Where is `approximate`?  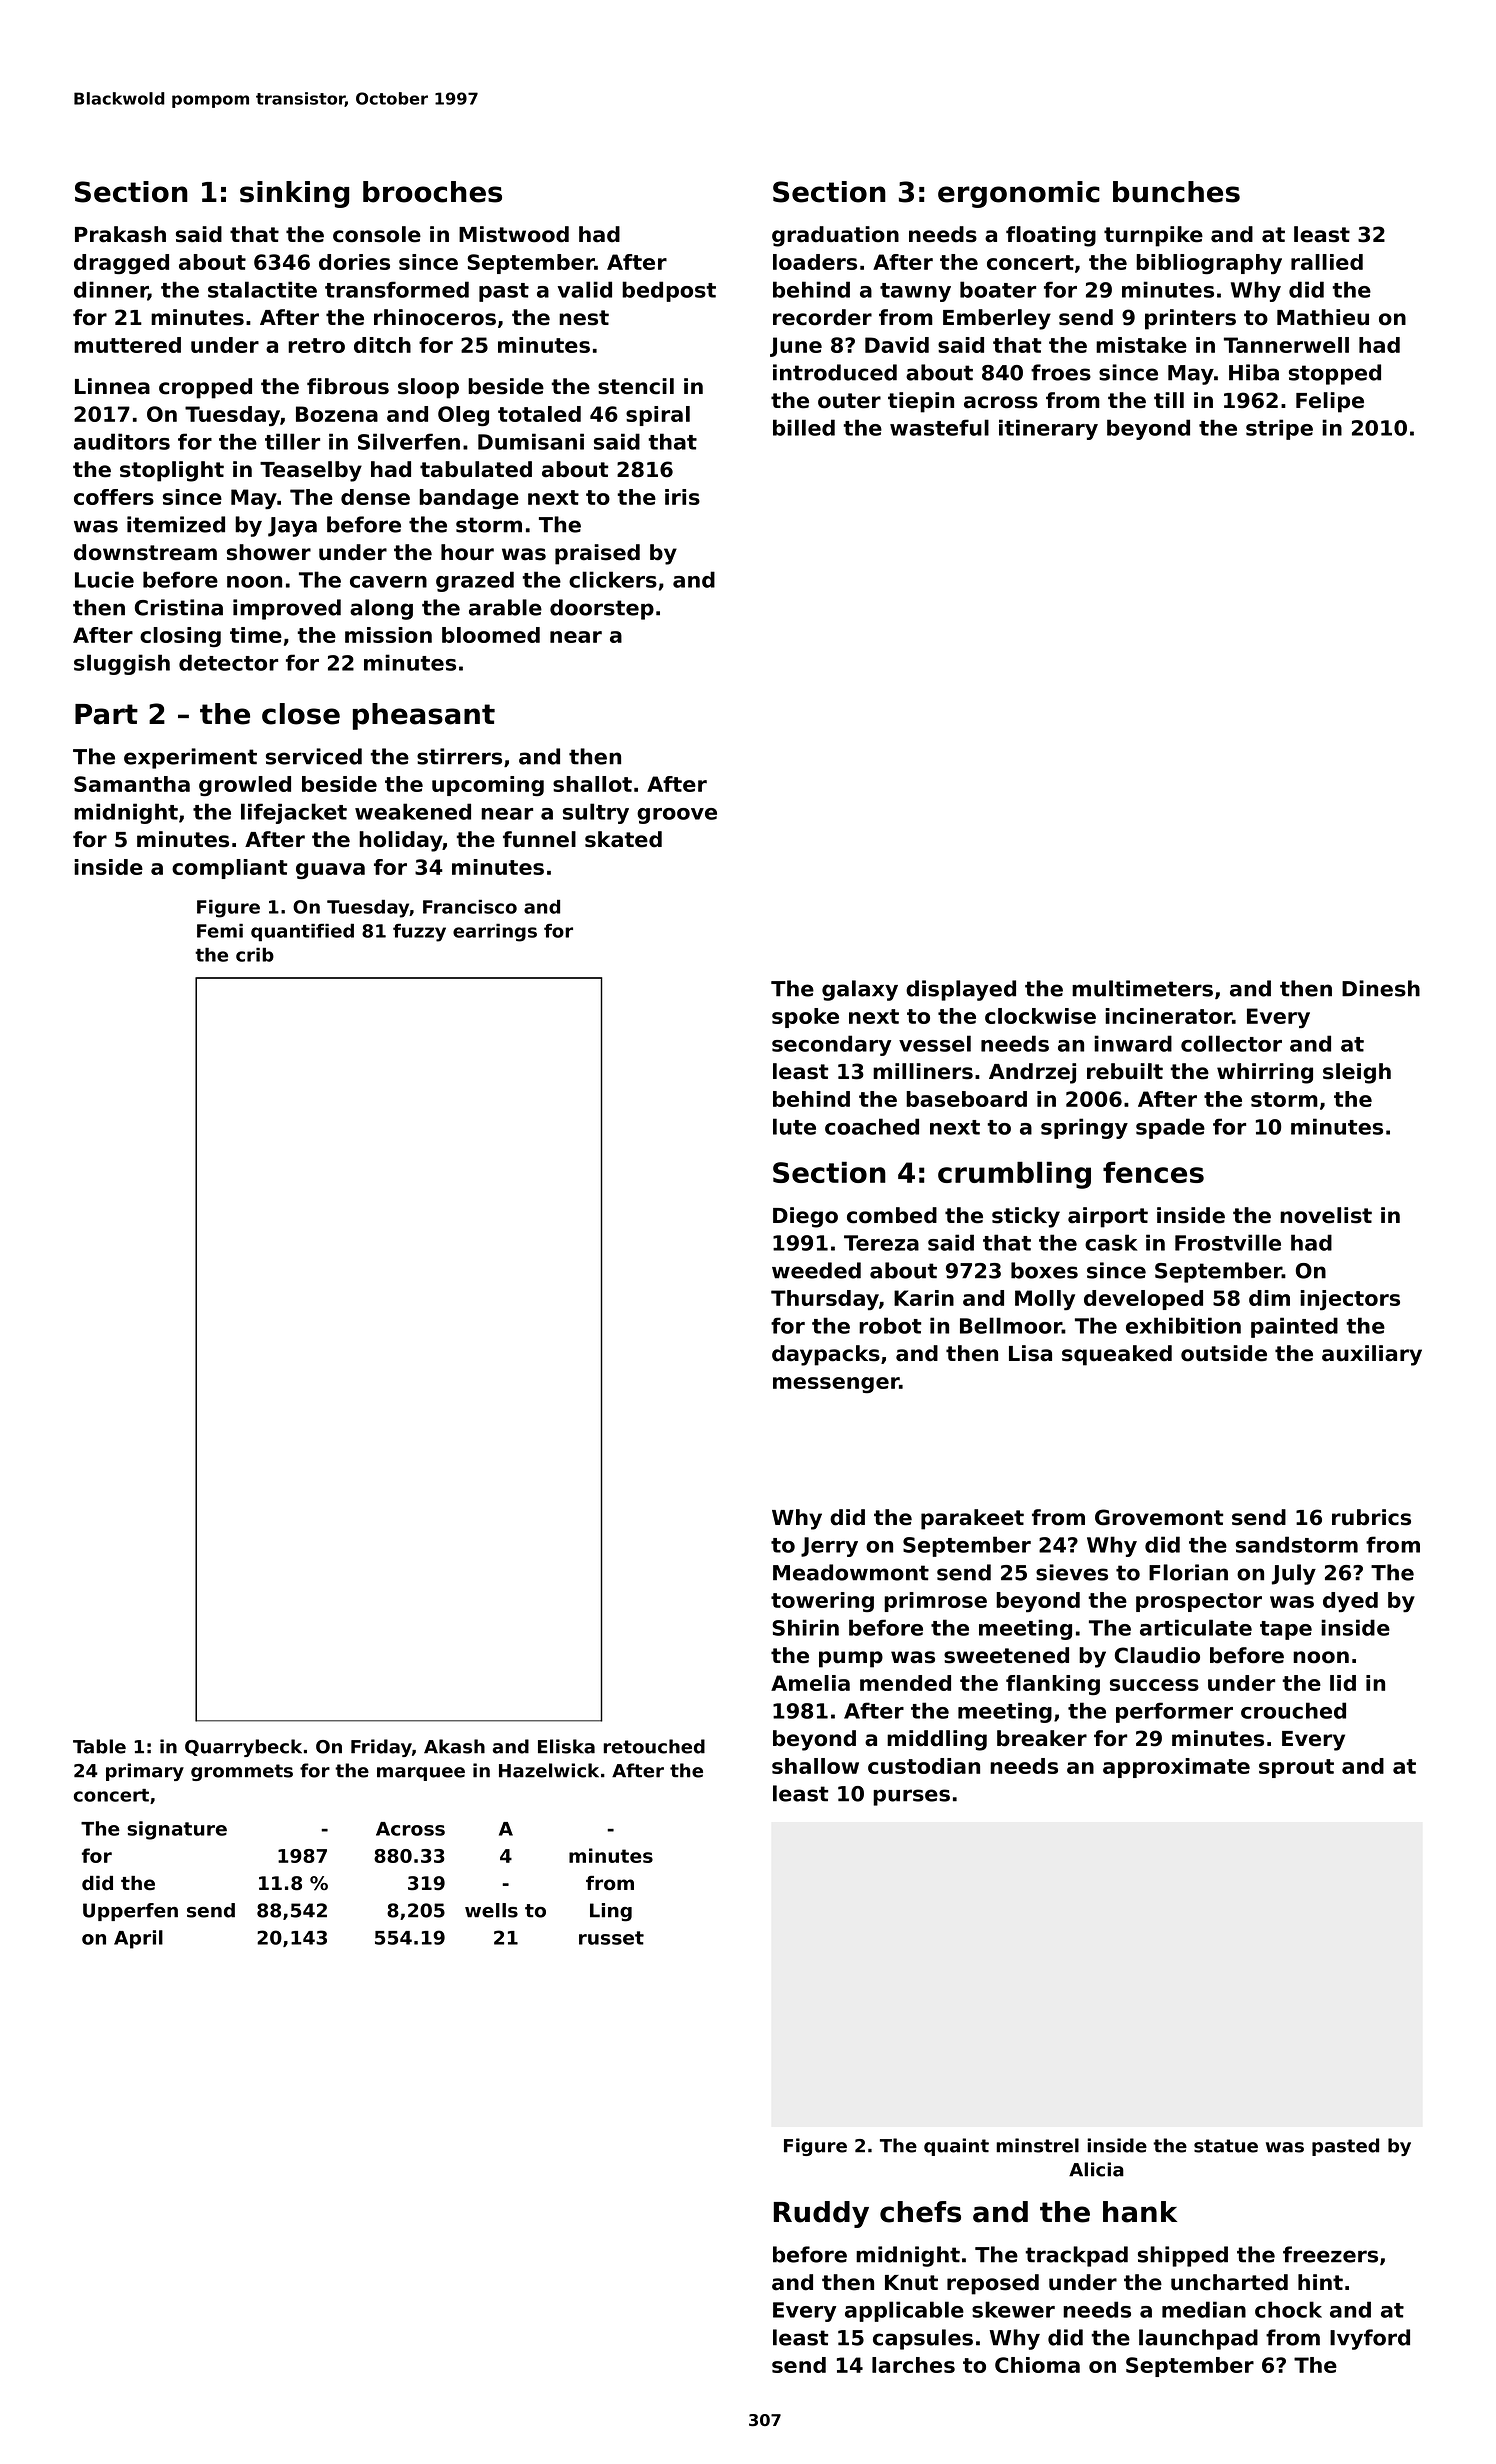 approximate is located at coordinates (1176, 1768).
